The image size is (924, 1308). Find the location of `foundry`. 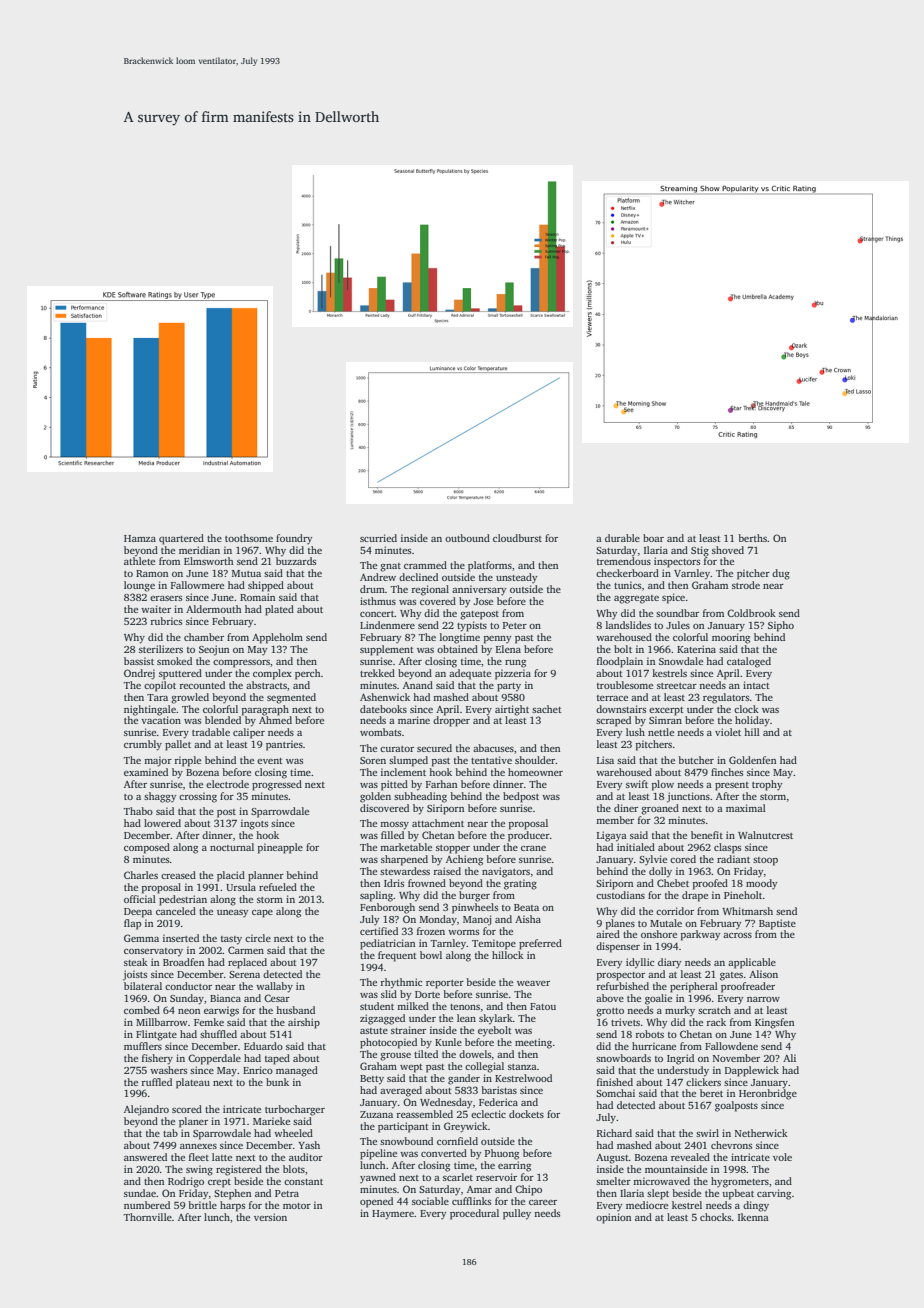

foundry is located at coordinates (294, 539).
